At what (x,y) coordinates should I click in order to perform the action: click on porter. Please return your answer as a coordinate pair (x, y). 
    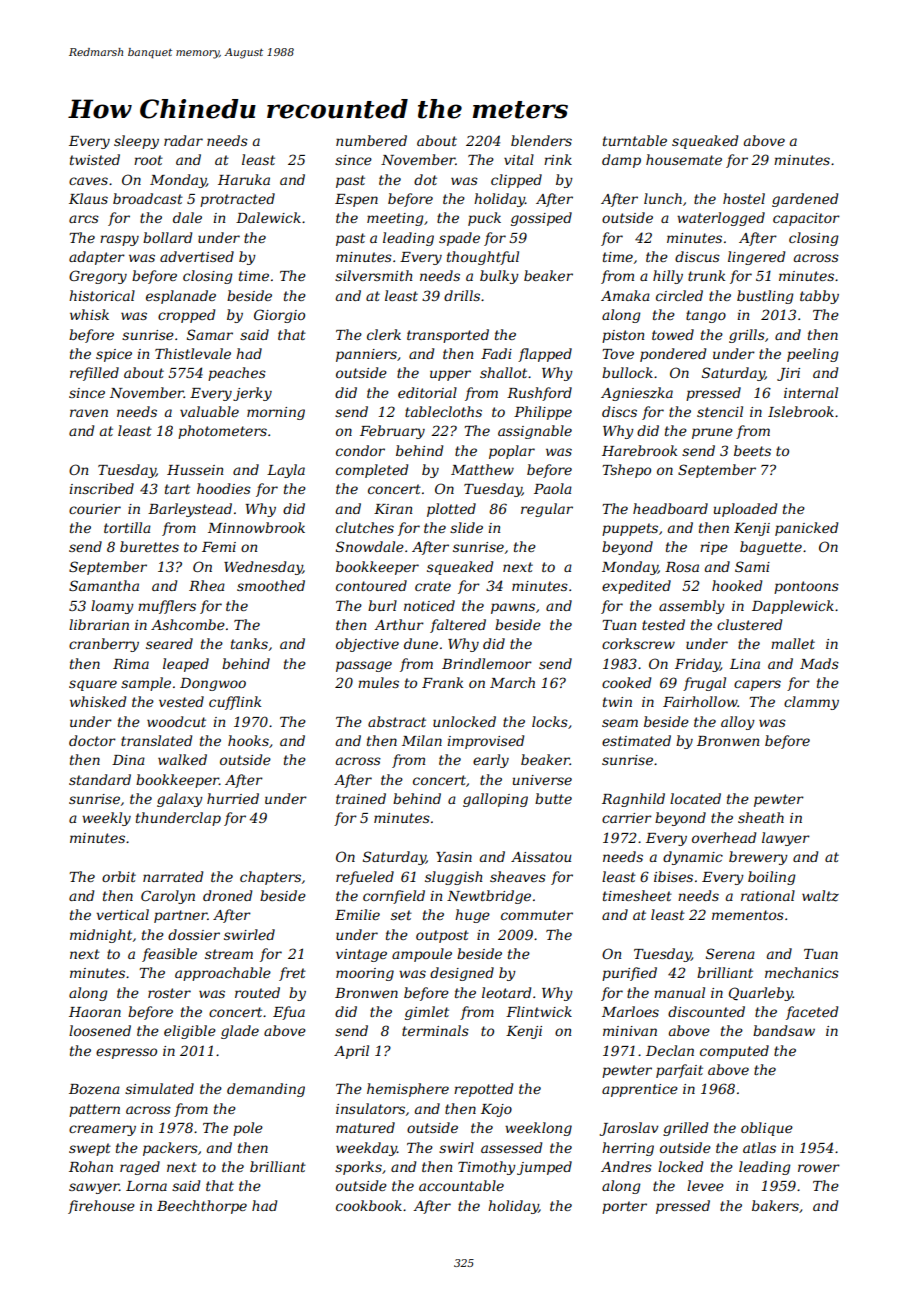
    Looking at the image, I should click on (624, 1207).
